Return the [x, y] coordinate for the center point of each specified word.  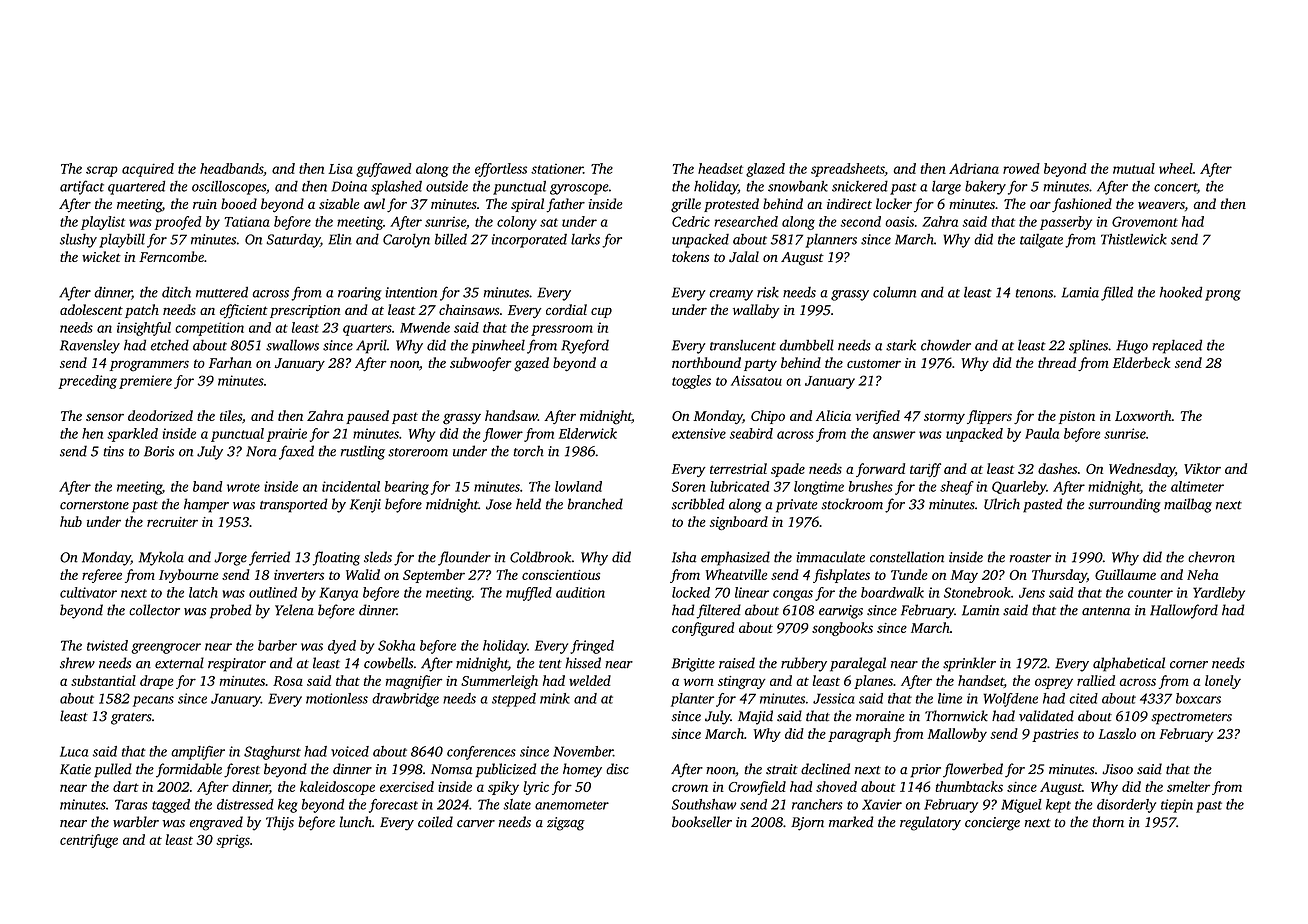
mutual [1134, 168]
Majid [755, 717]
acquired [148, 170]
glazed [765, 170]
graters [131, 719]
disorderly [1126, 806]
